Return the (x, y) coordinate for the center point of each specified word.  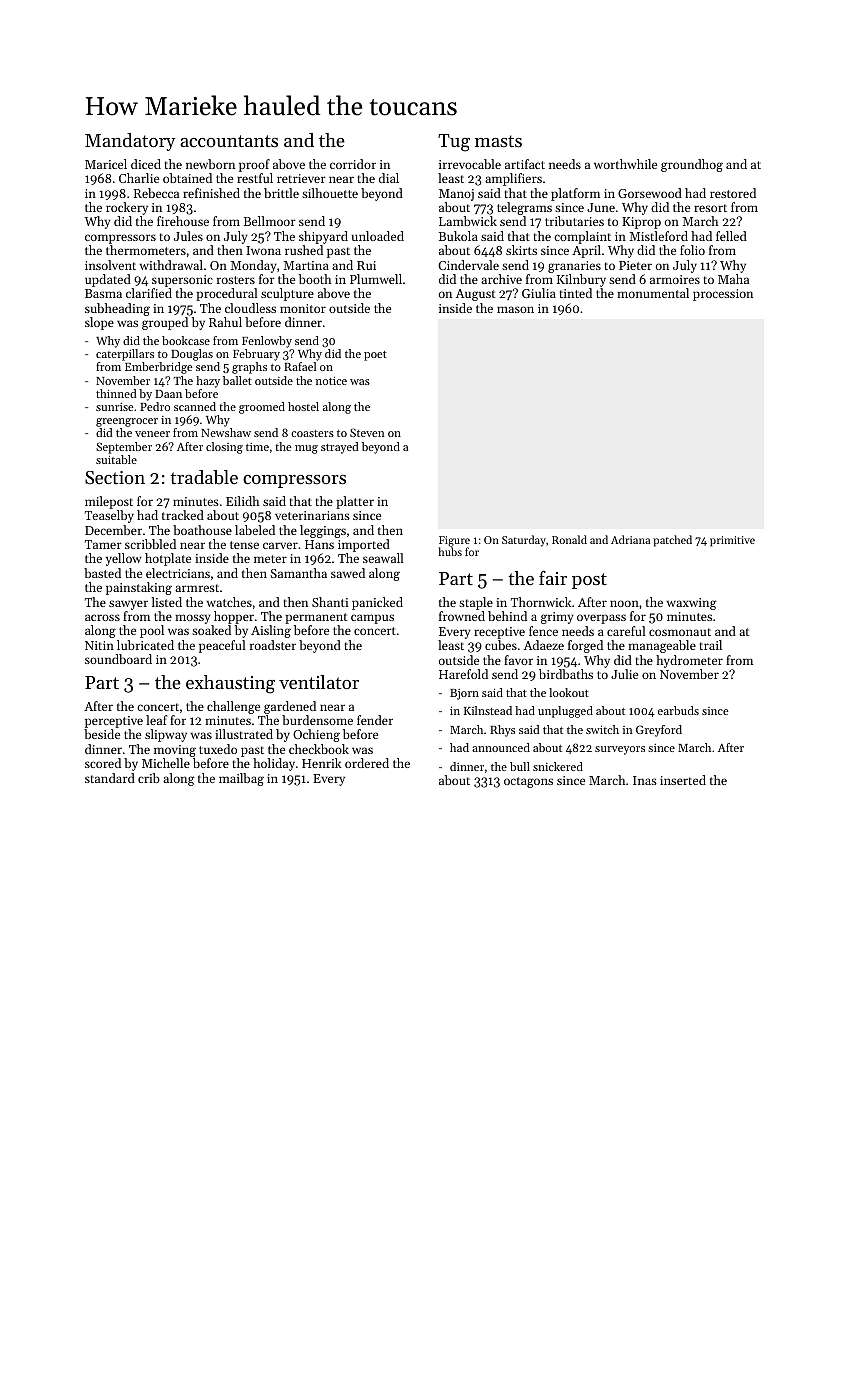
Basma (103, 293)
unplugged (565, 712)
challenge (233, 707)
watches (229, 602)
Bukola (458, 236)
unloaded (378, 236)
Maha (733, 279)
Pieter (635, 265)
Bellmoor (270, 221)
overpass (601, 619)
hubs (450, 552)
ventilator (319, 682)
